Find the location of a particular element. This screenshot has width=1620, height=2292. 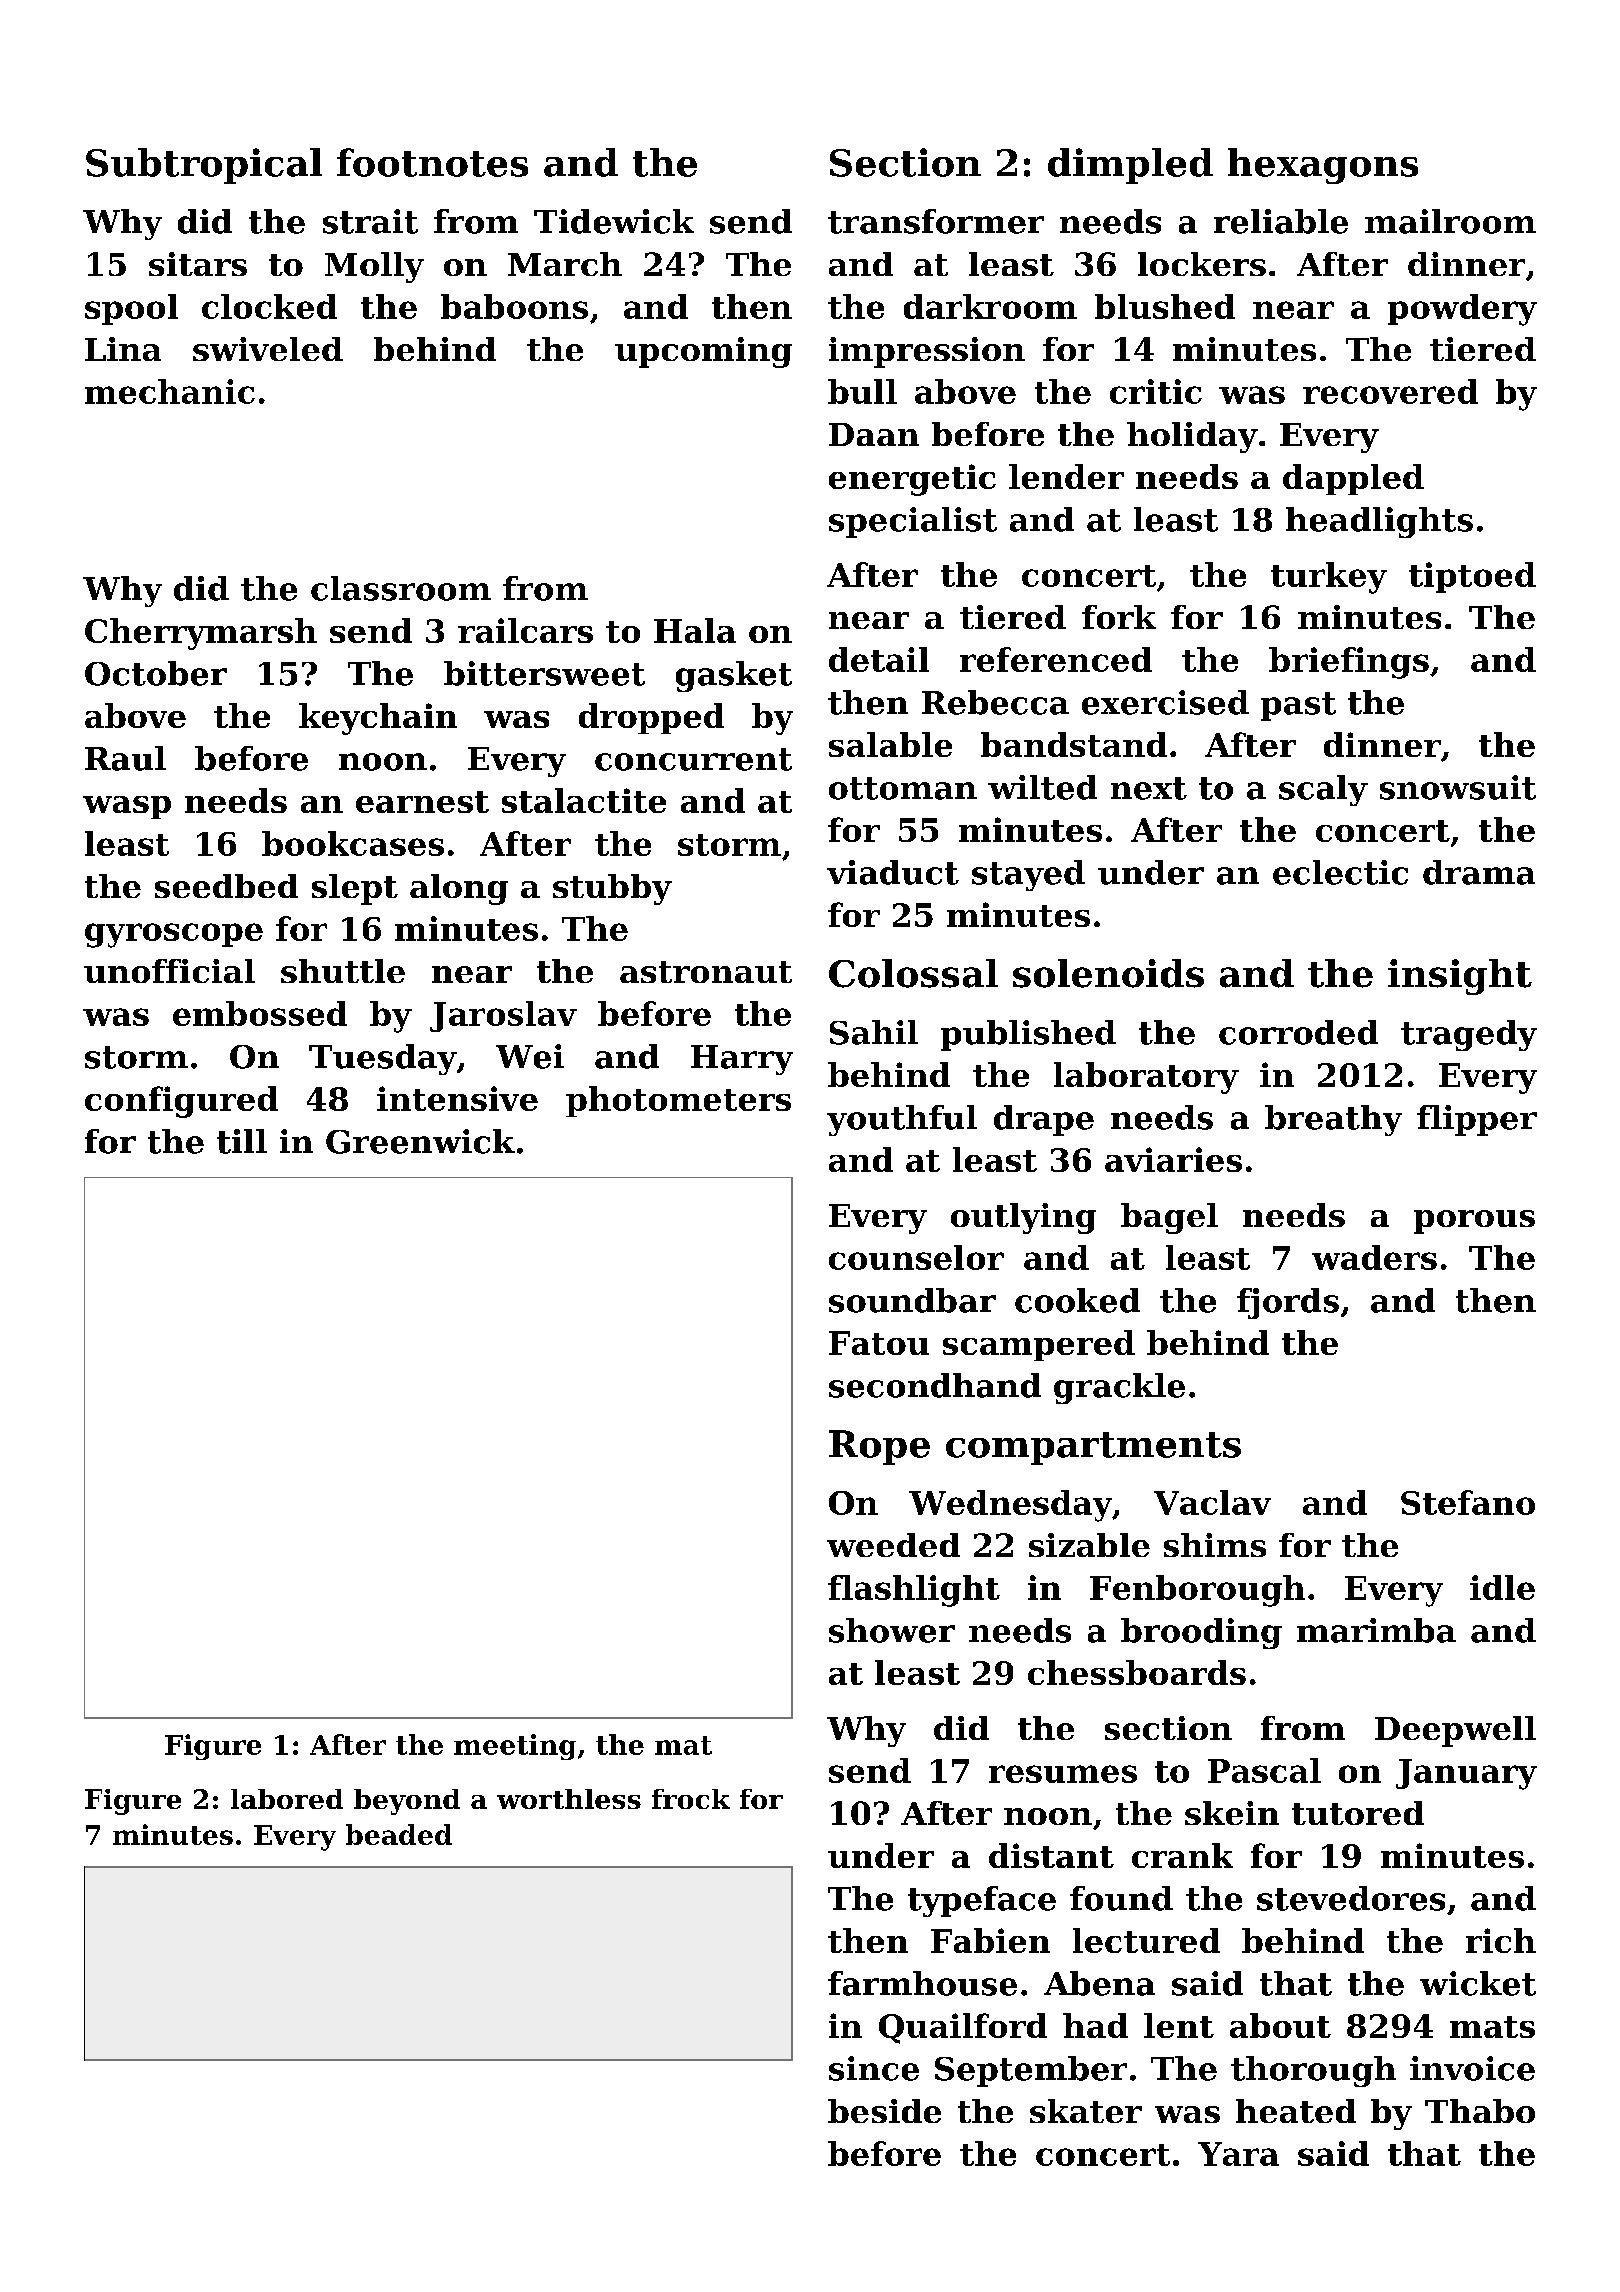

Yara is located at coordinates (1238, 2154).
